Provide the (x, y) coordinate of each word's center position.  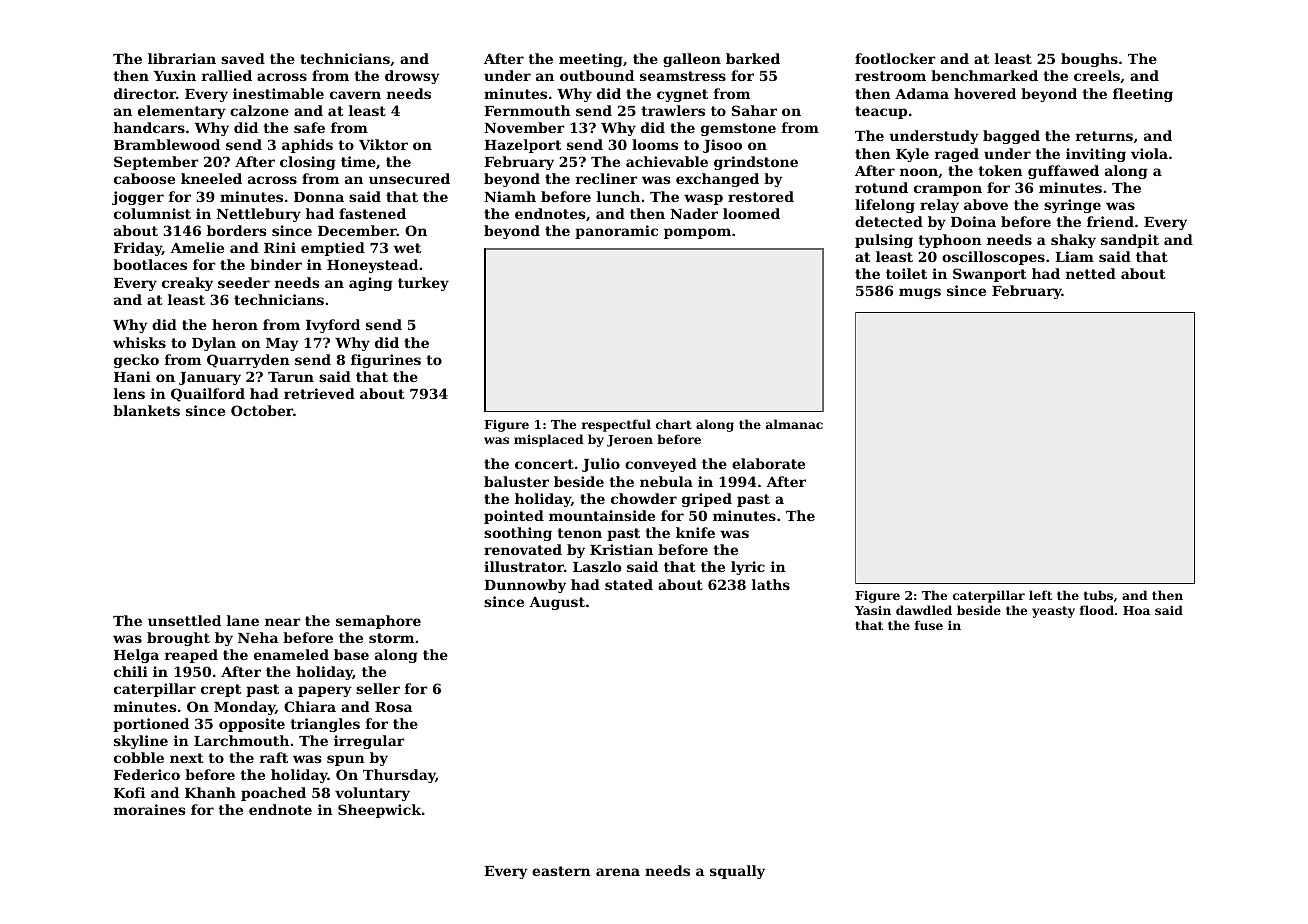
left (1040, 595)
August (557, 603)
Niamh (510, 196)
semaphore (378, 622)
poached (273, 794)
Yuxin (175, 75)
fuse (929, 625)
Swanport (989, 275)
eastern (561, 871)
